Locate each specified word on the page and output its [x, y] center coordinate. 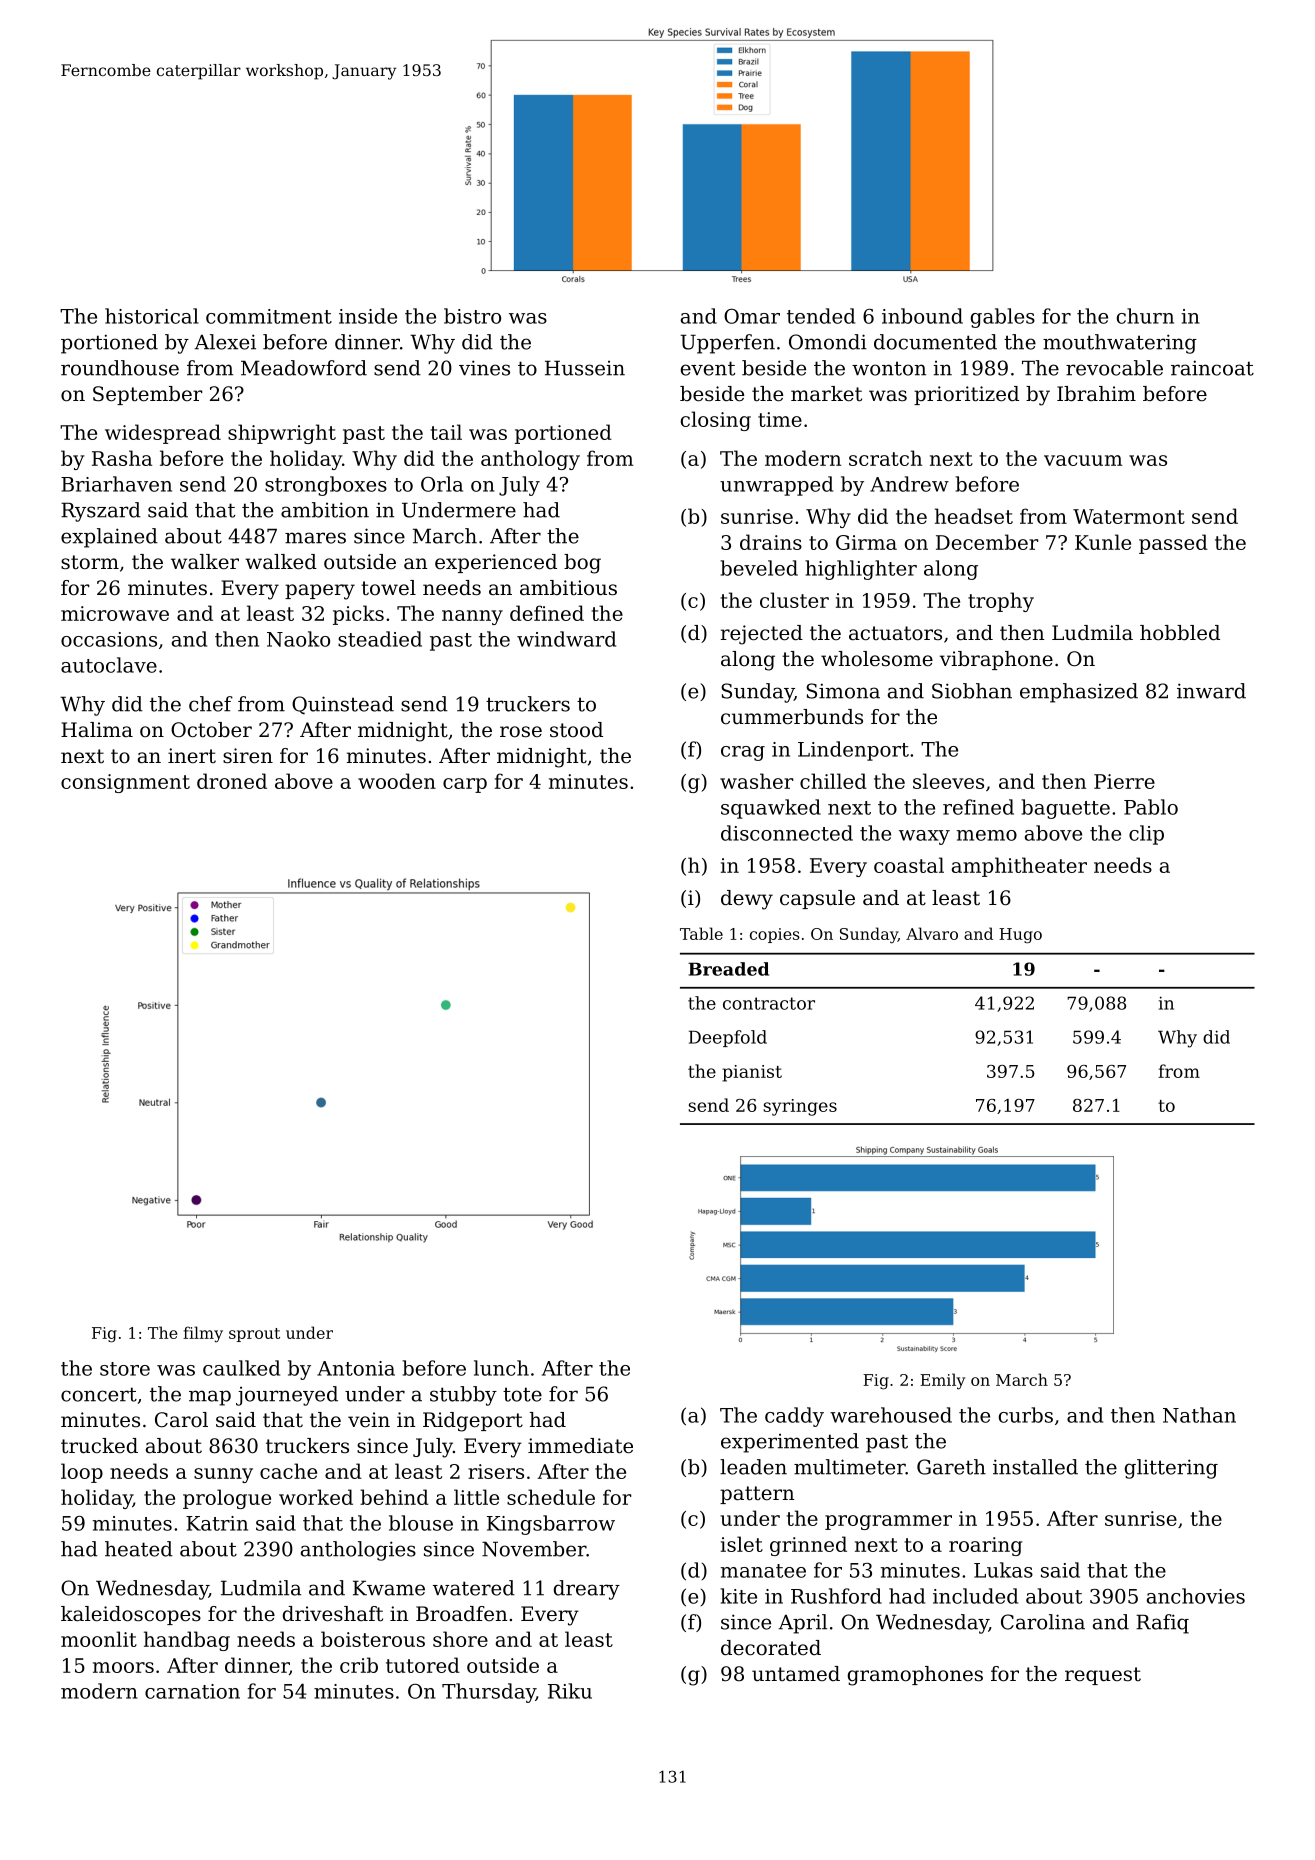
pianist [752, 1073]
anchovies [1196, 1596]
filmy [203, 1334]
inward [1211, 691]
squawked [771, 809]
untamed [796, 1673]
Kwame [389, 1588]
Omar [752, 316]
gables [1003, 318]
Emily [942, 1381]
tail [446, 432]
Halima [97, 730]
